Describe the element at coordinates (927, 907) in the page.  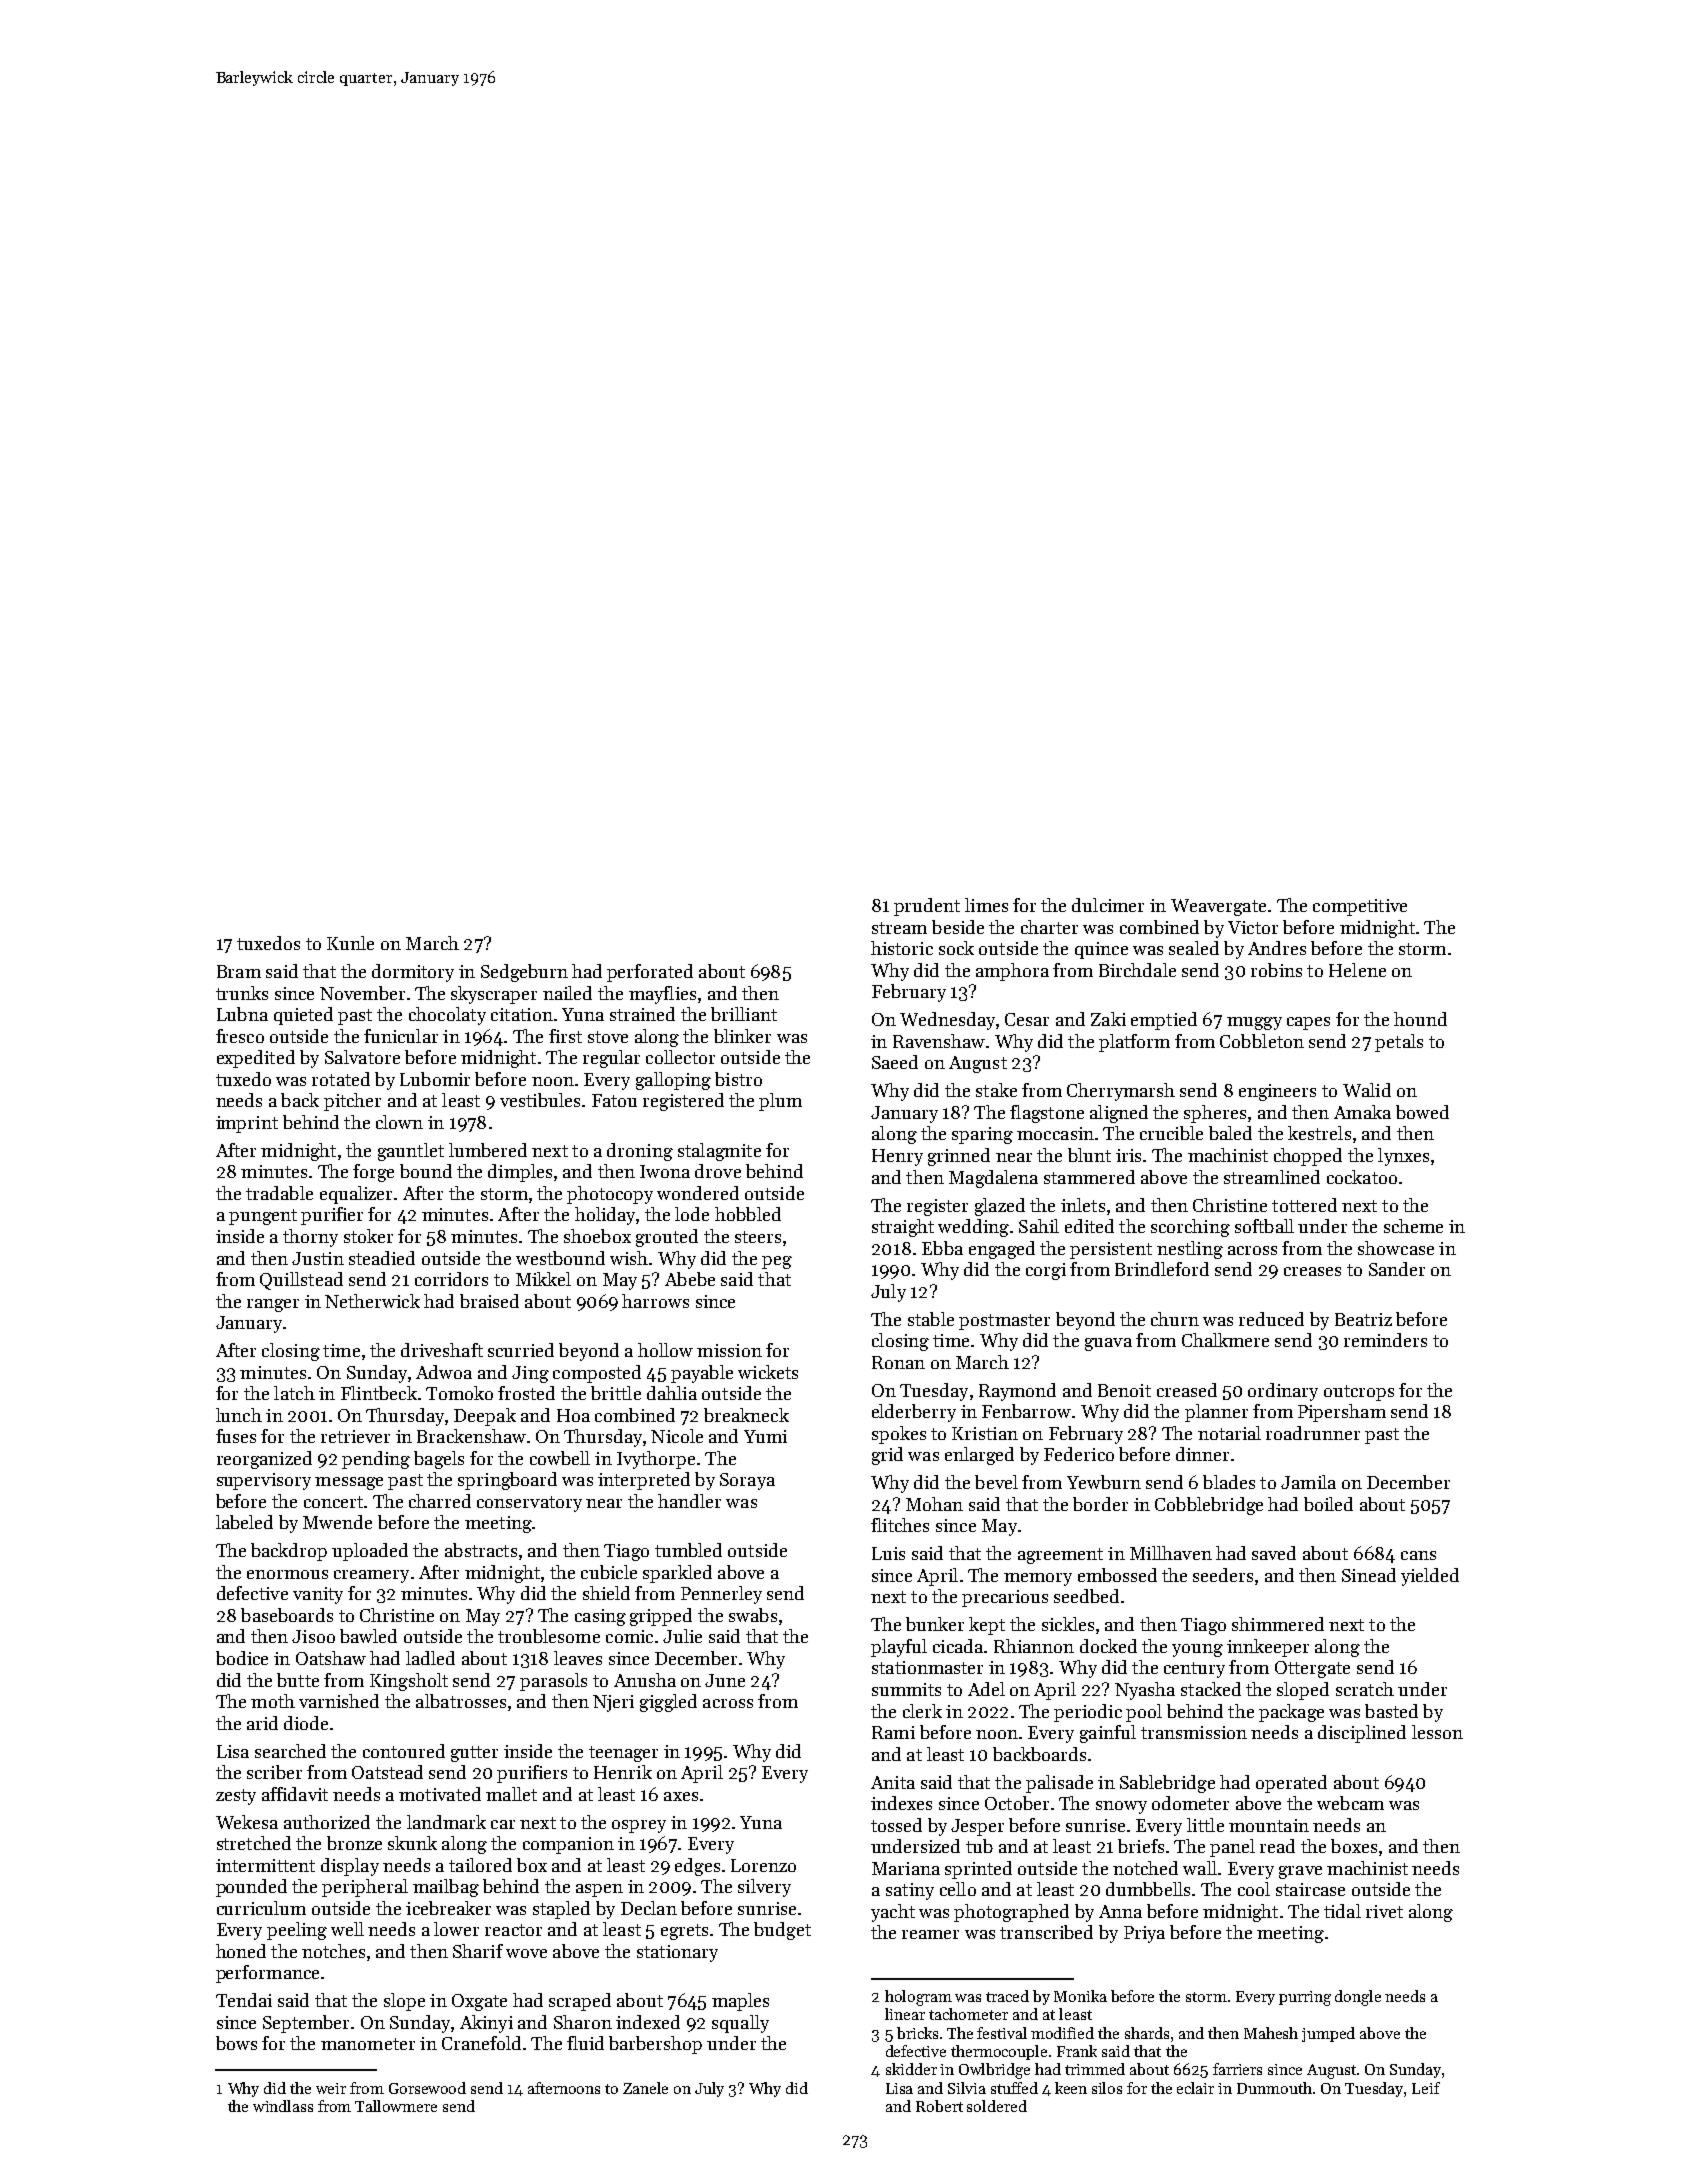
I see `prudent` at that location.
